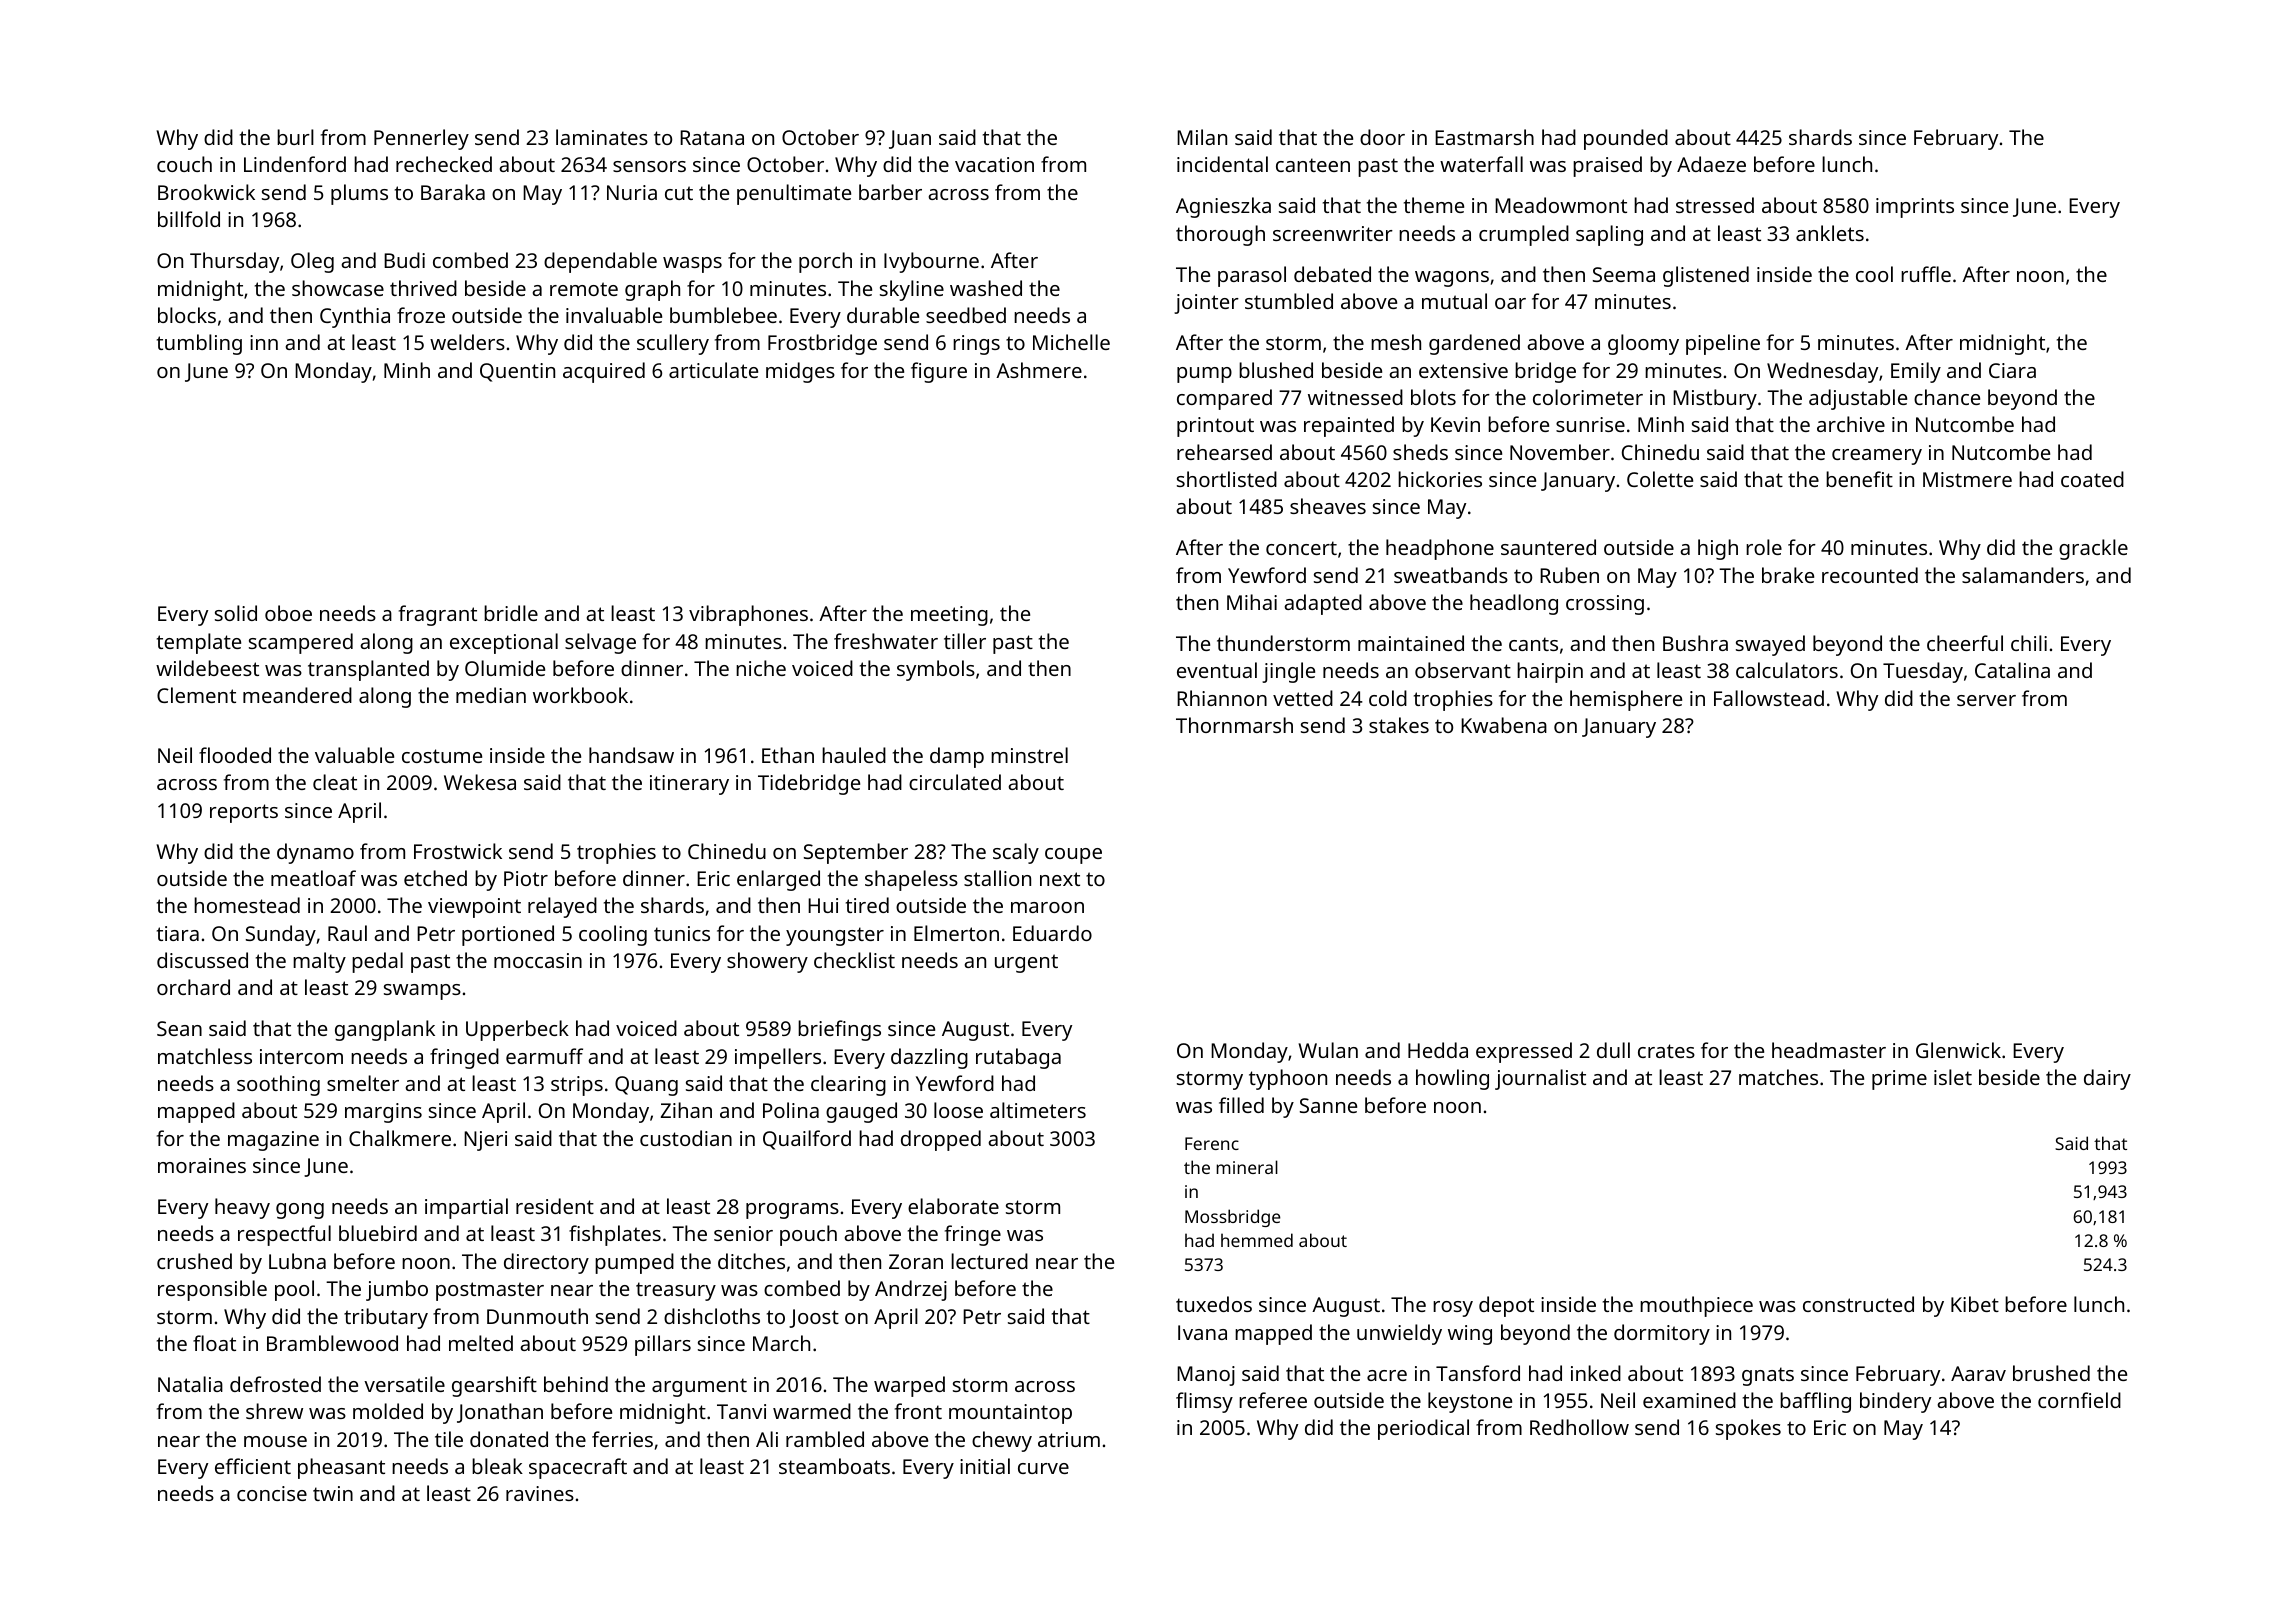 Image resolution: width=2292 pixels, height=1620 pixels. What do you see at coordinates (910, 139) in the image?
I see `Juan` at bounding box center [910, 139].
